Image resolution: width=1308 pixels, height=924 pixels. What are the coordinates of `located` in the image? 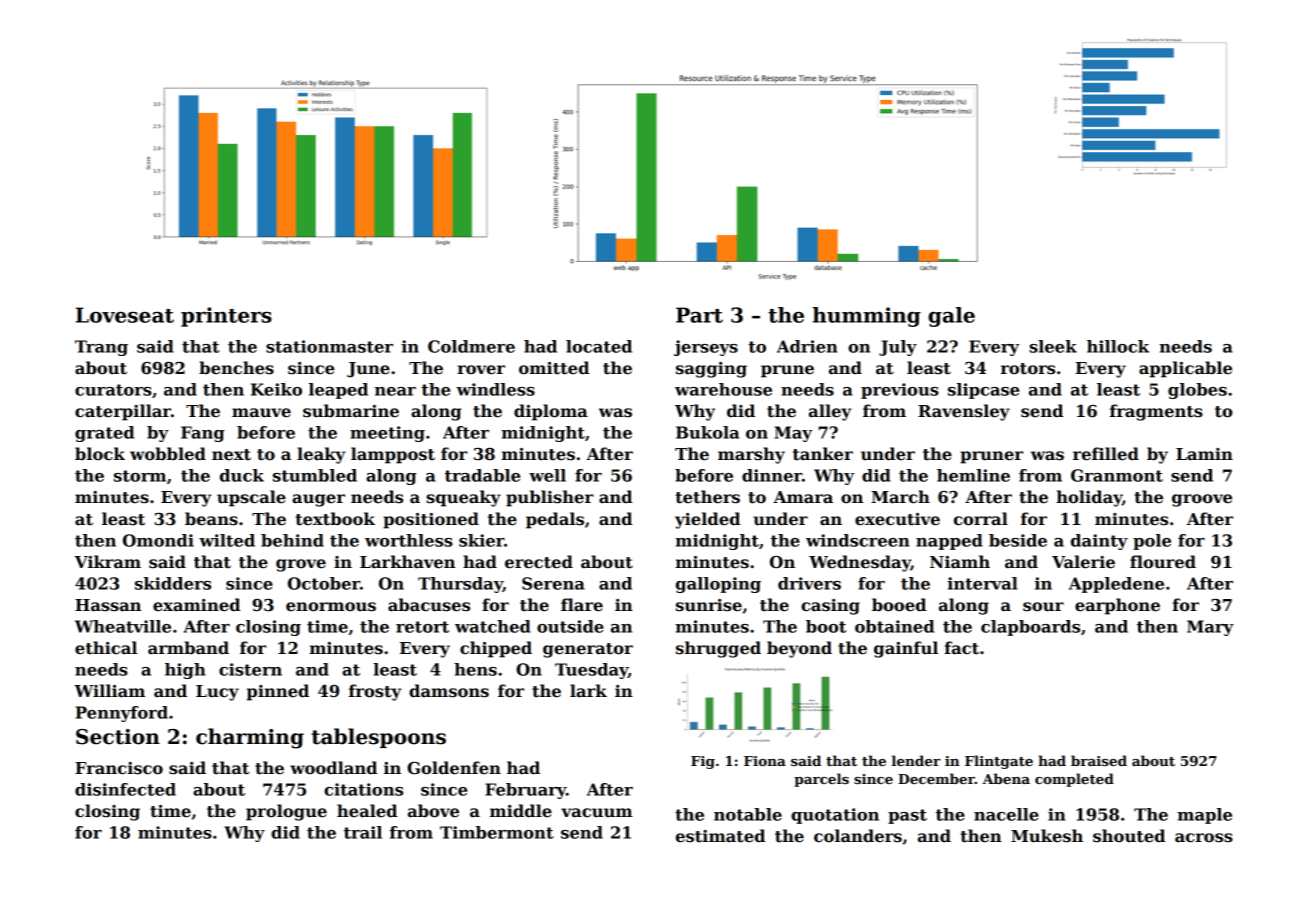 It's located at (599, 346).
